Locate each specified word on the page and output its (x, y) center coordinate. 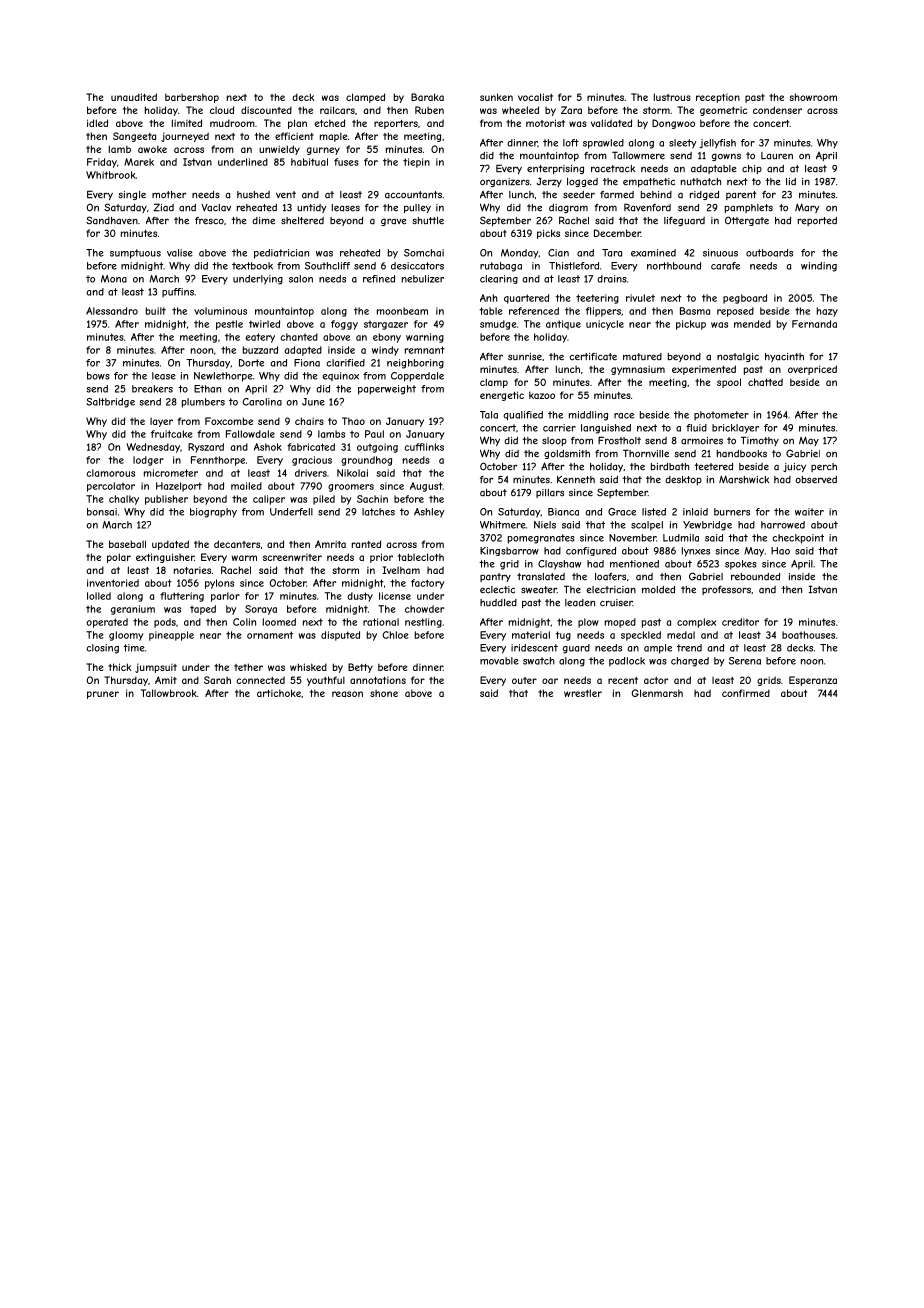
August (426, 487)
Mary (807, 208)
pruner (103, 695)
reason (347, 694)
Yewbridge (707, 526)
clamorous (110, 473)
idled (97, 123)
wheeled (520, 110)
